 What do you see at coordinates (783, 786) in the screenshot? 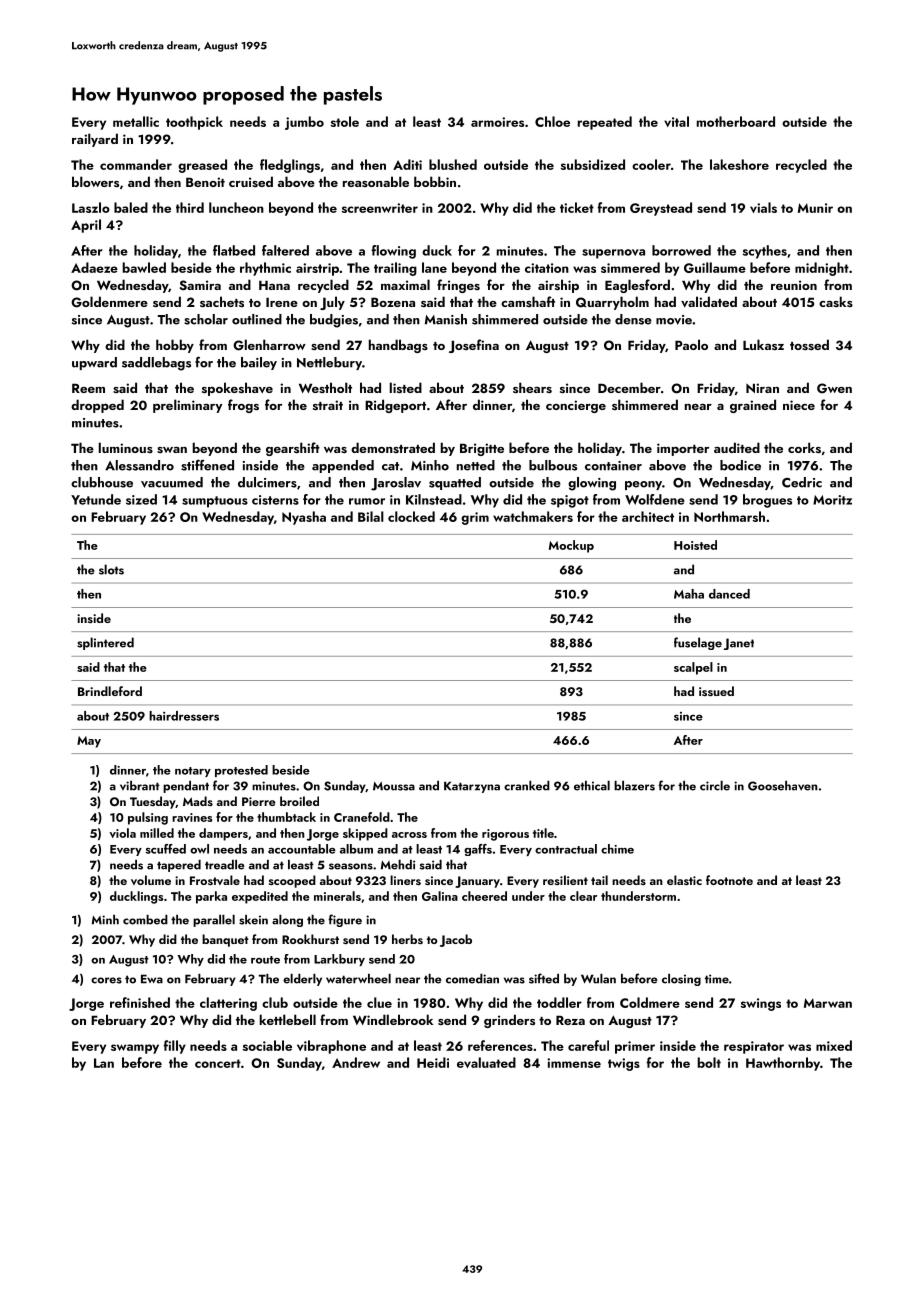
I see `Goosehaven` at bounding box center [783, 786].
